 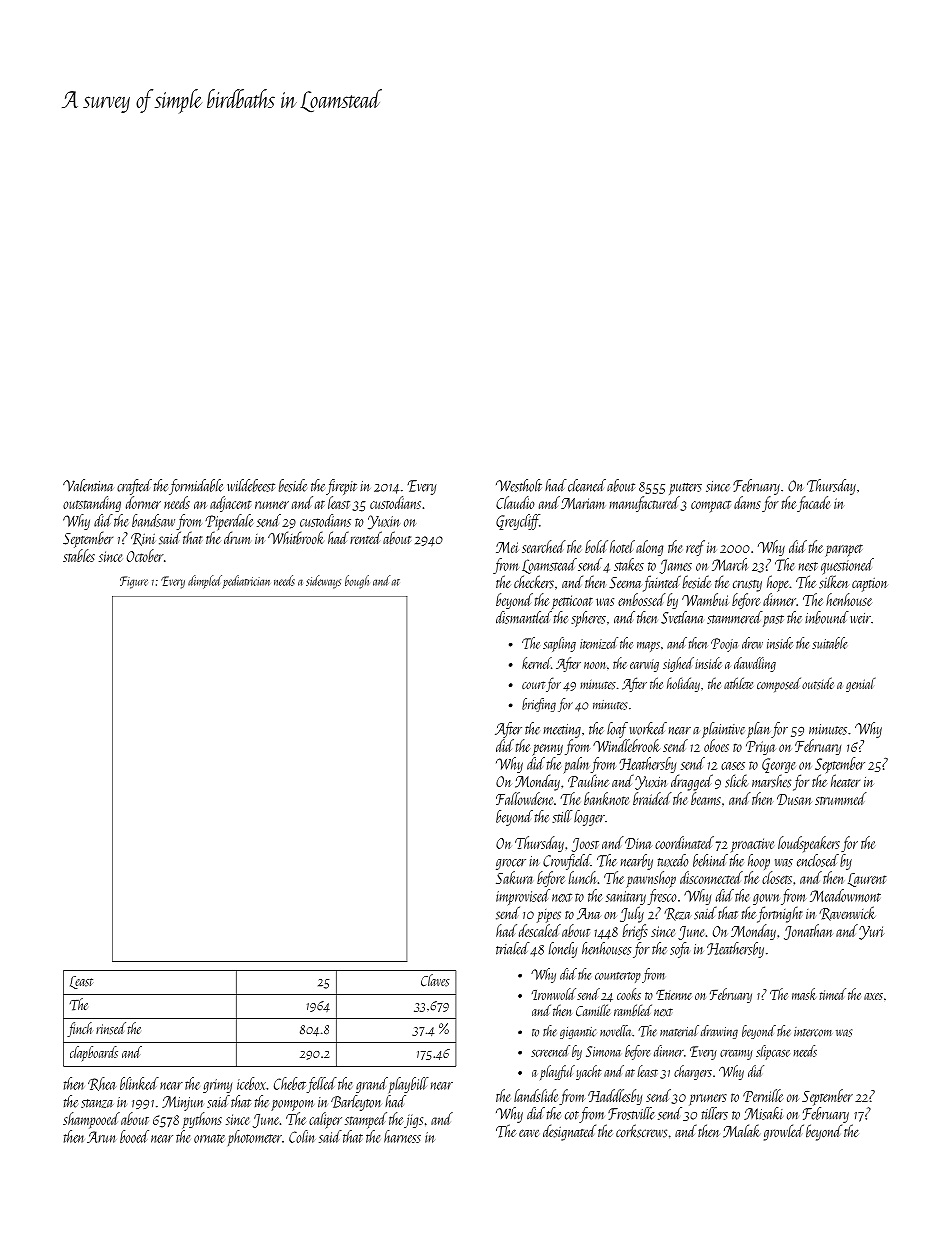 I want to click on designated, so click(x=569, y=1132).
